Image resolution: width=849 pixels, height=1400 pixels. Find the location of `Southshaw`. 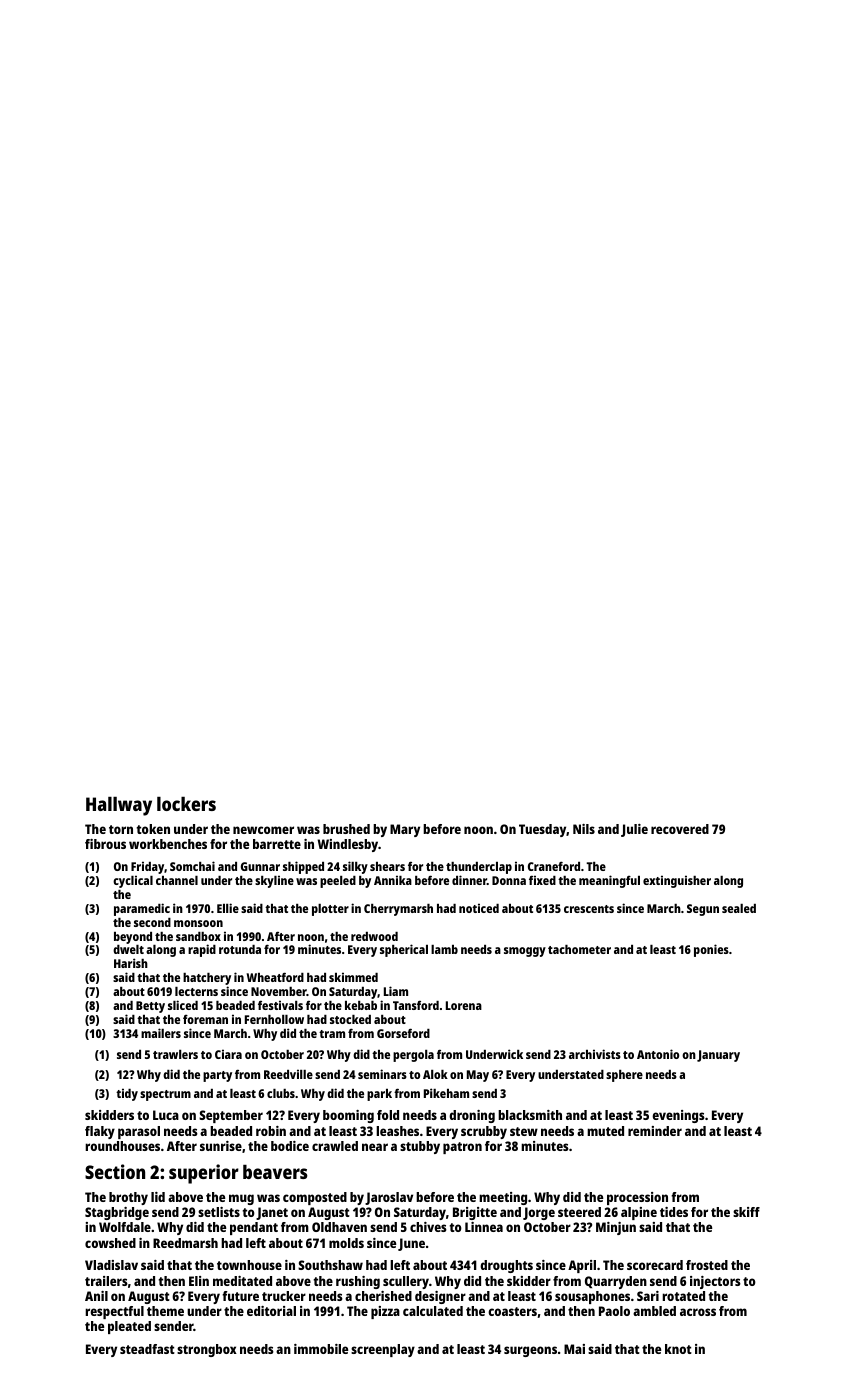

Southshaw is located at coordinates (330, 1265).
